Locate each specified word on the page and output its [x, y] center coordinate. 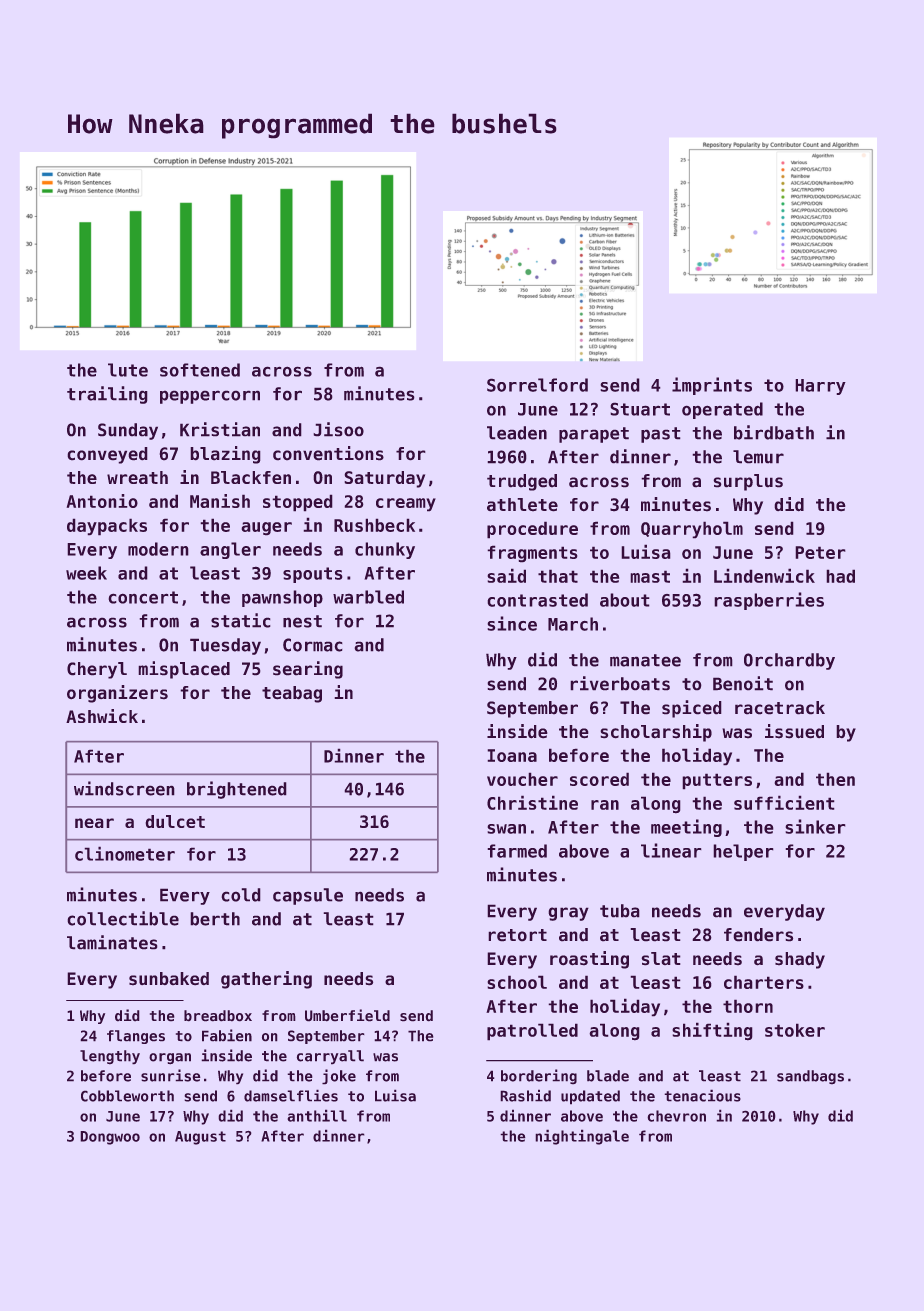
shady [800, 960]
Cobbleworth [127, 1096]
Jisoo [338, 429]
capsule [308, 896]
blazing [225, 455]
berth [215, 919]
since [512, 623]
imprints [712, 386]
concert [143, 597]
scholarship [656, 733]
